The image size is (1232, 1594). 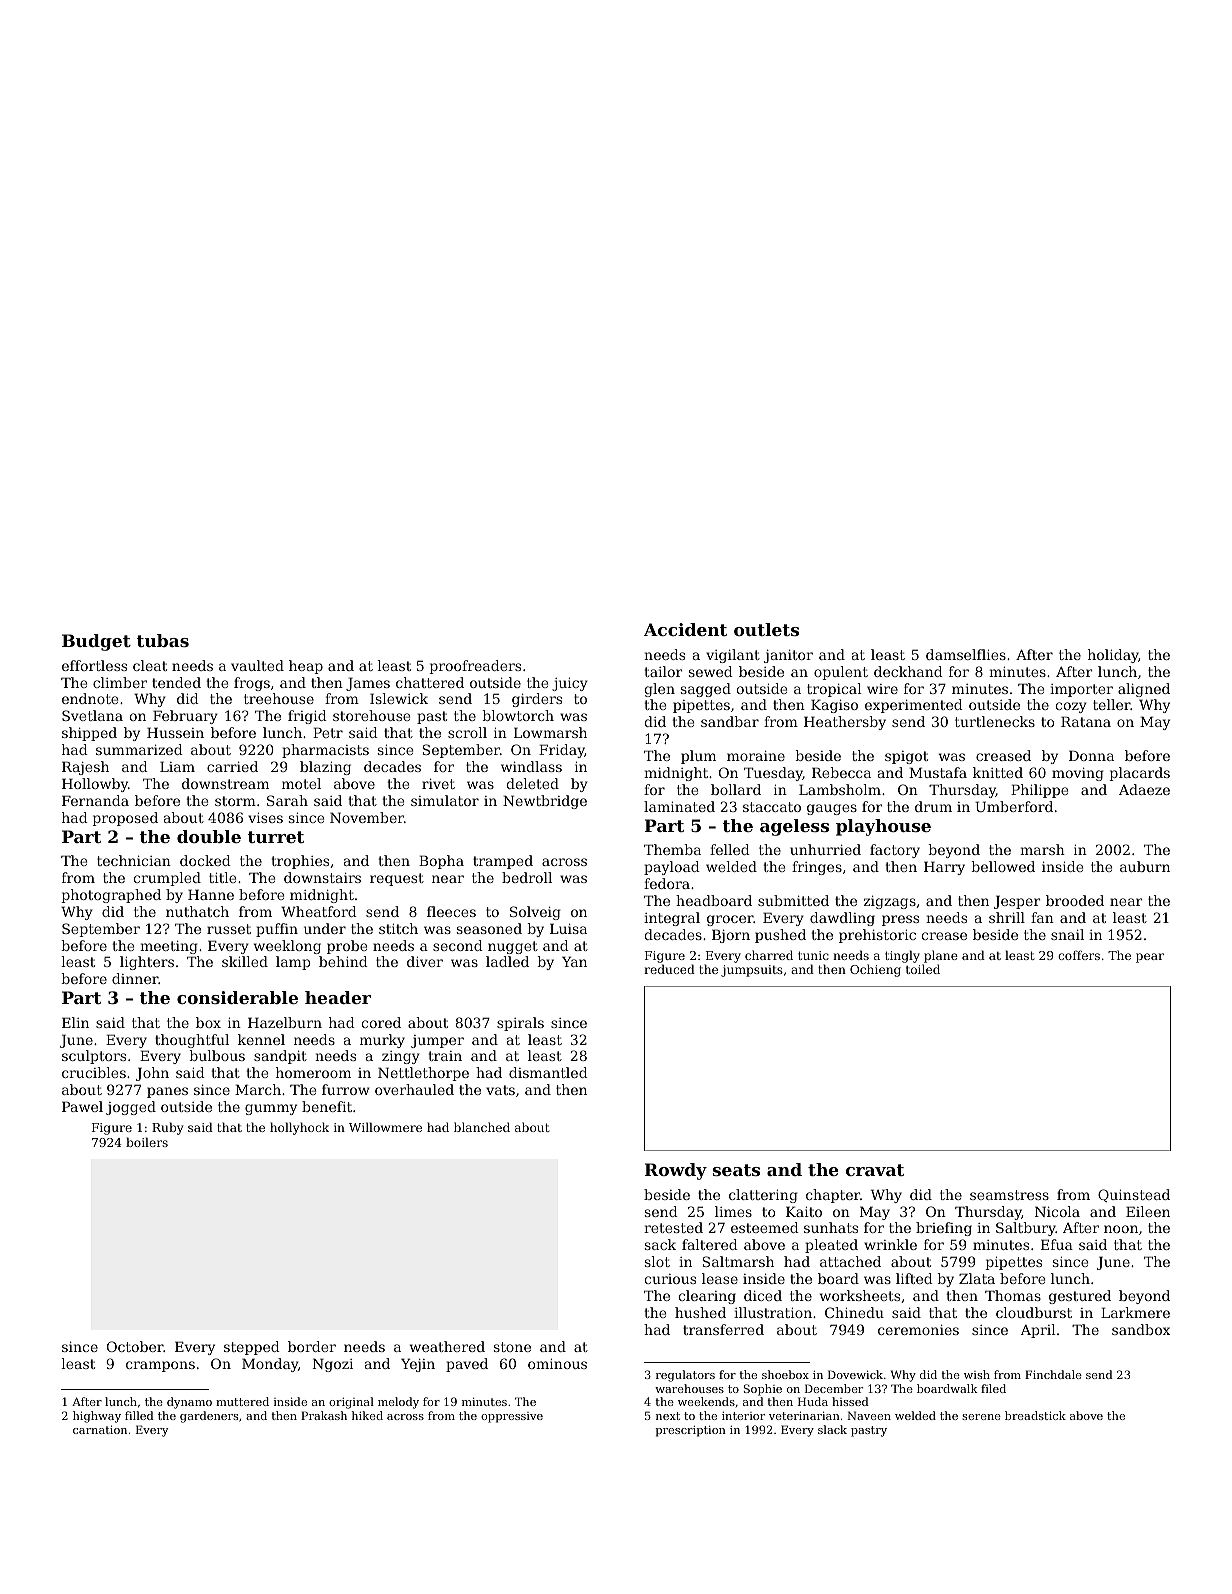 What do you see at coordinates (89, 734) in the image?
I see `shipped` at bounding box center [89, 734].
